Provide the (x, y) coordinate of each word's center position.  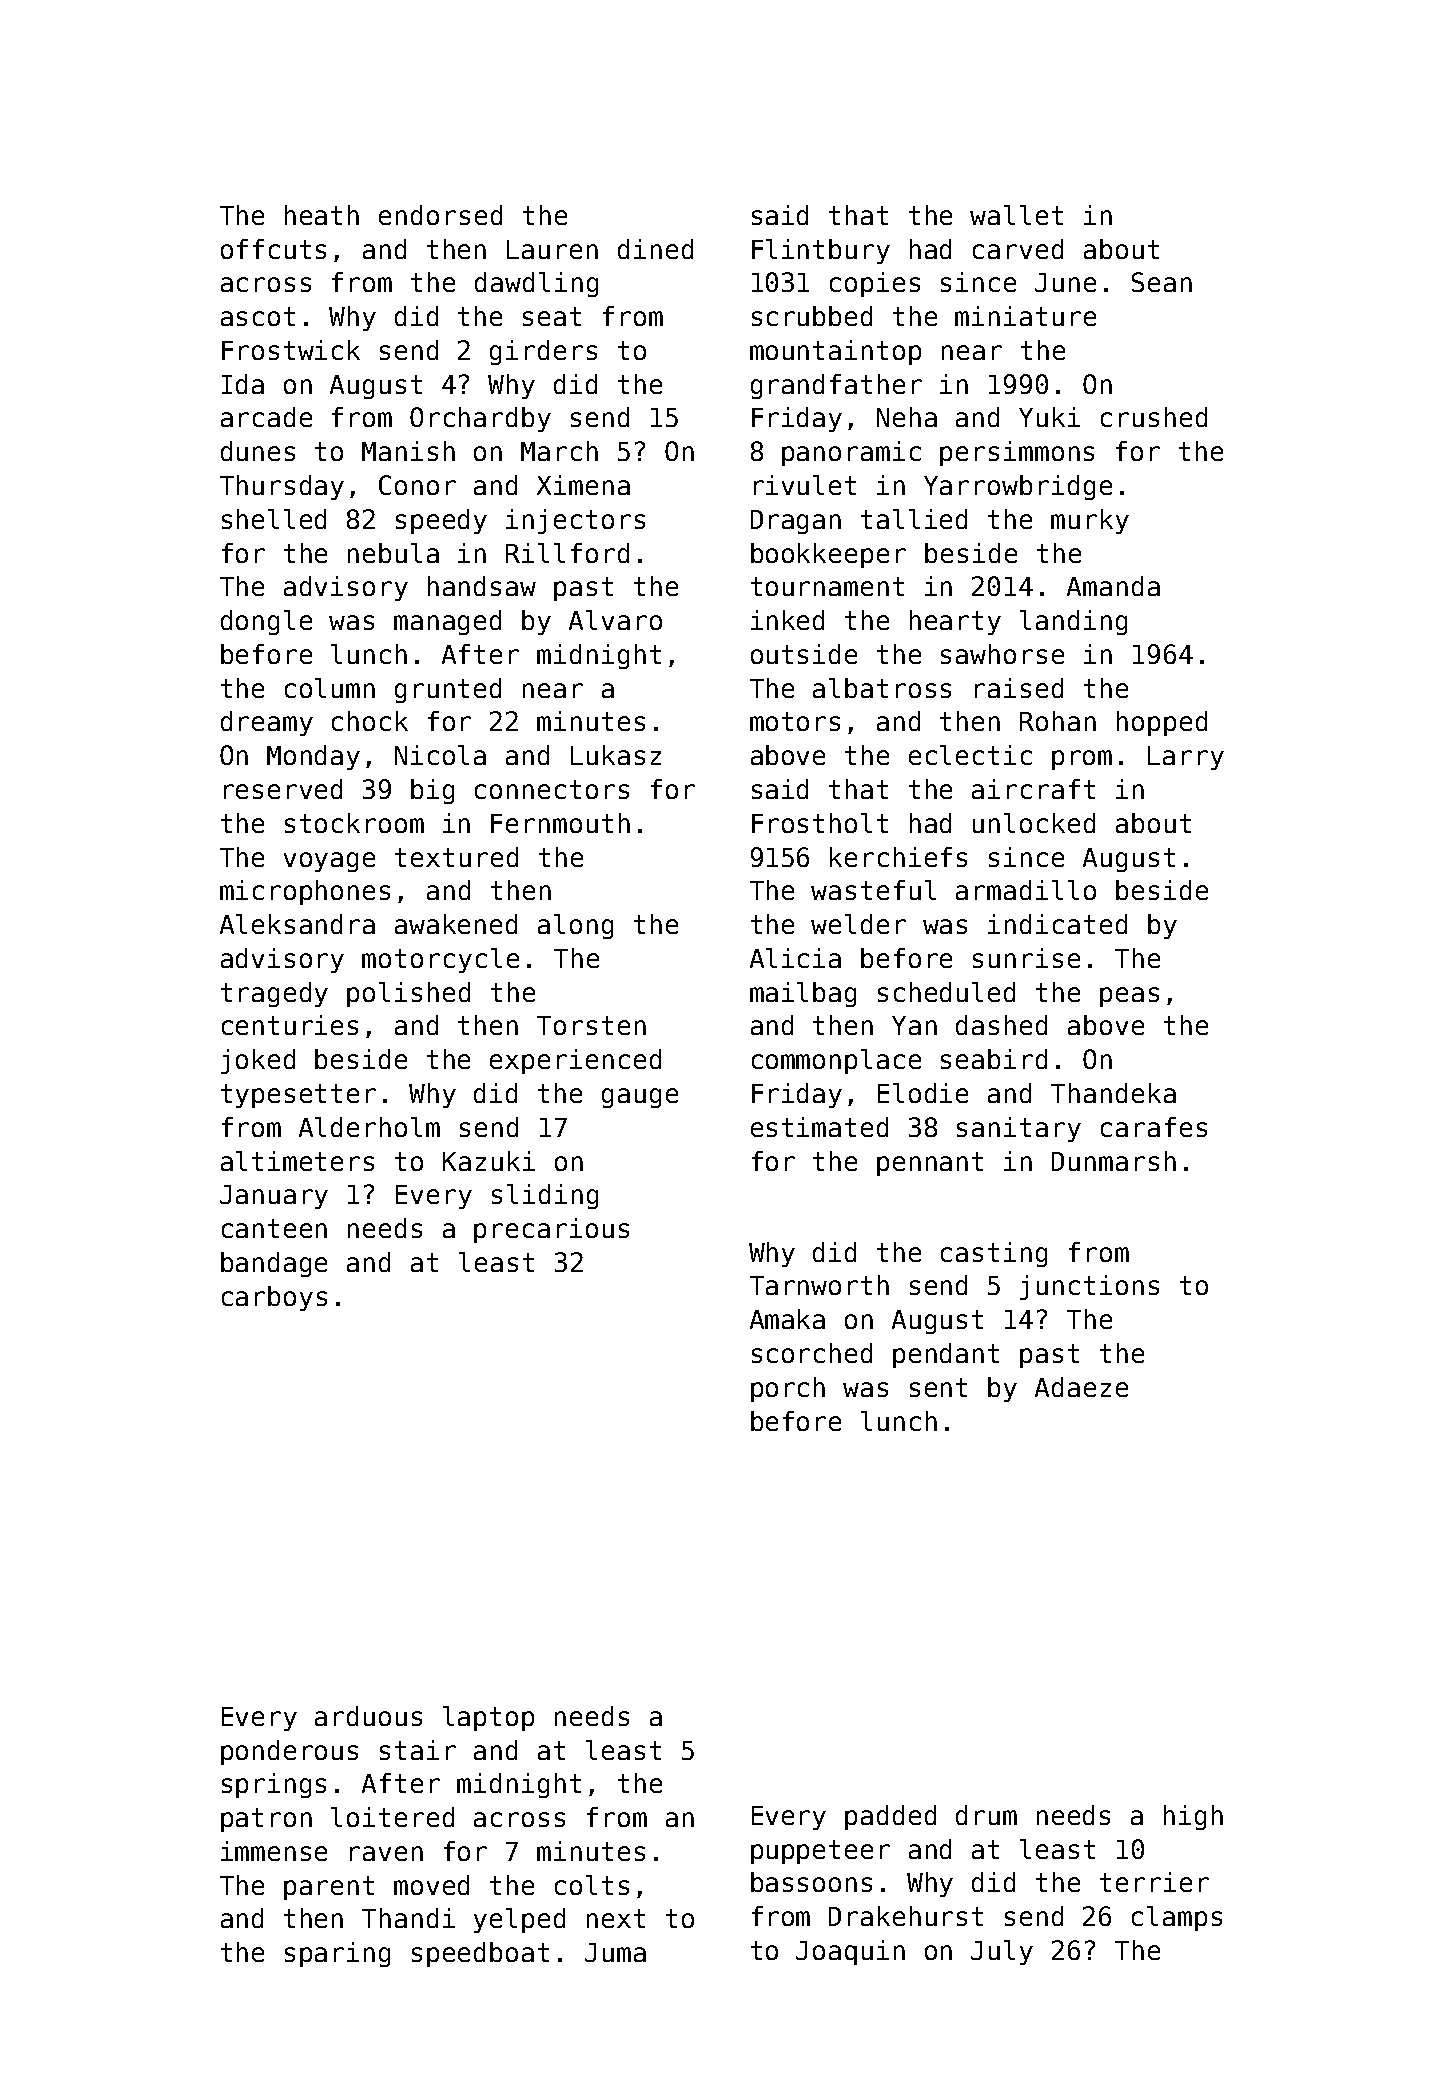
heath (322, 215)
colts (592, 1885)
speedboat (480, 1954)
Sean (1162, 282)
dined (655, 249)
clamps (1177, 1918)
